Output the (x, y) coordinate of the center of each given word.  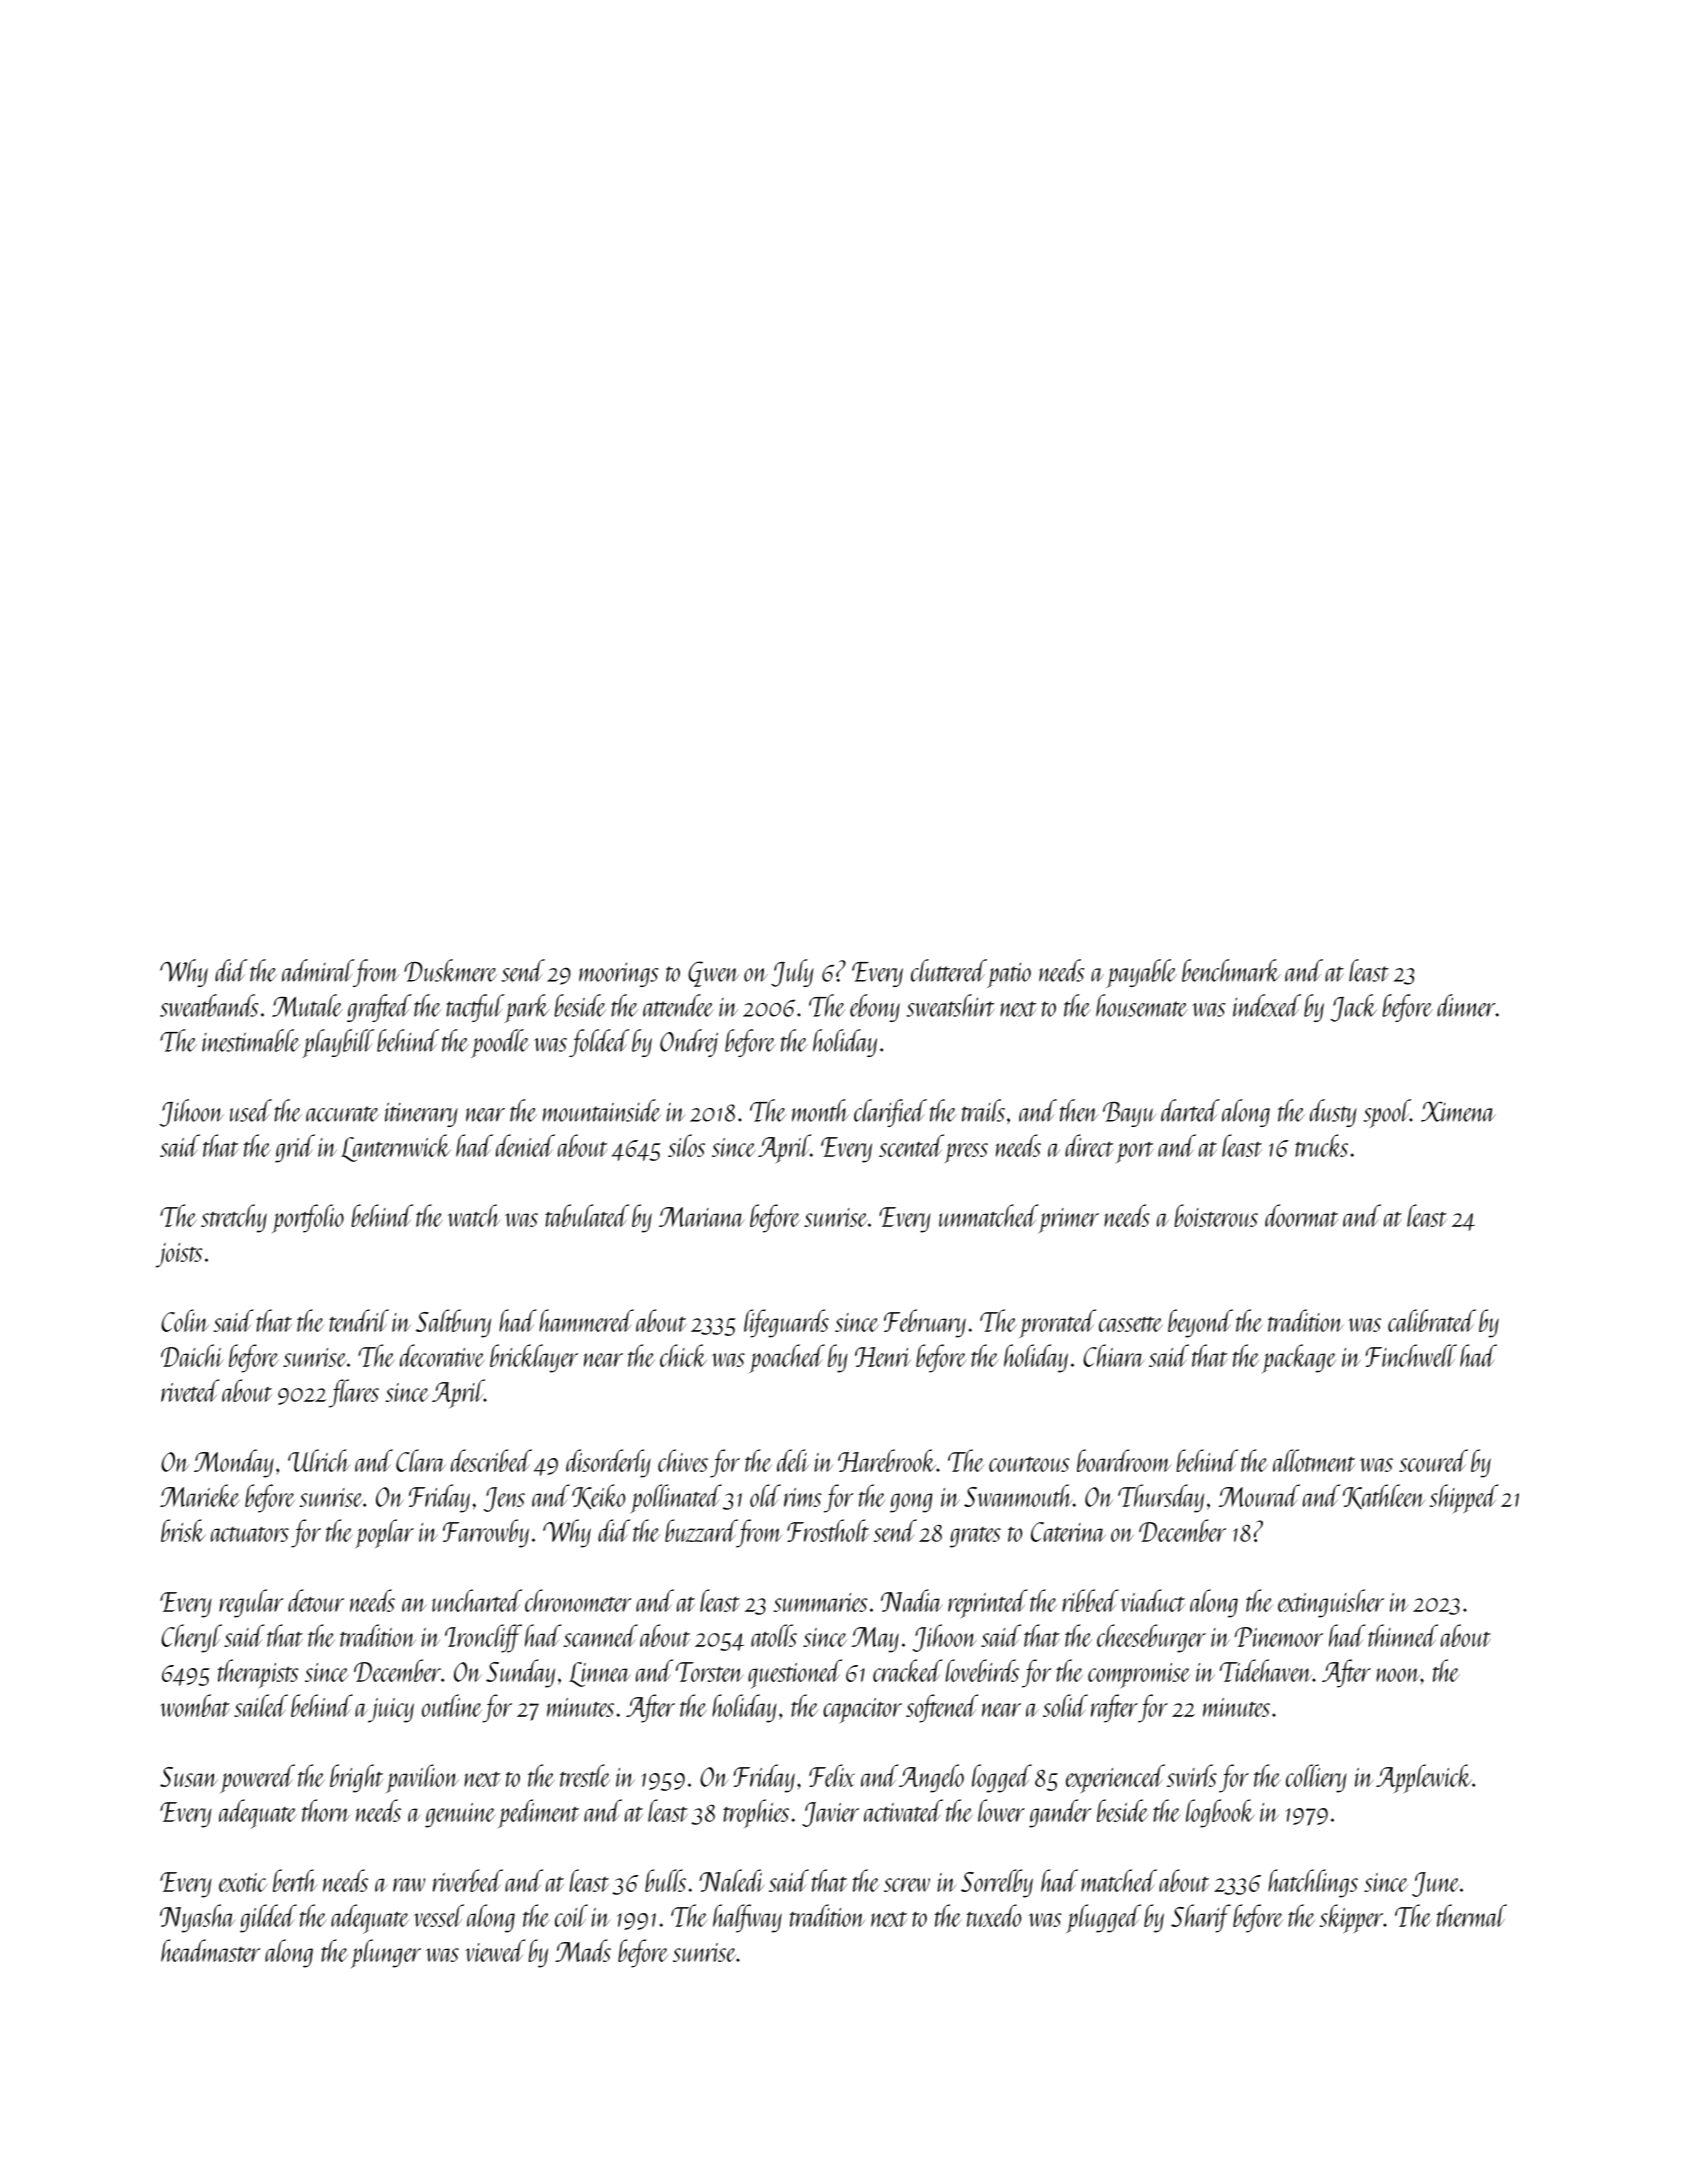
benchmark (1231, 970)
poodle (500, 1043)
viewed (495, 1950)
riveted (190, 1390)
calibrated (1432, 1320)
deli (793, 1460)
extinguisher (1331, 1603)
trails (983, 1110)
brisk (183, 1530)
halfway (747, 1918)
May (875, 1640)
